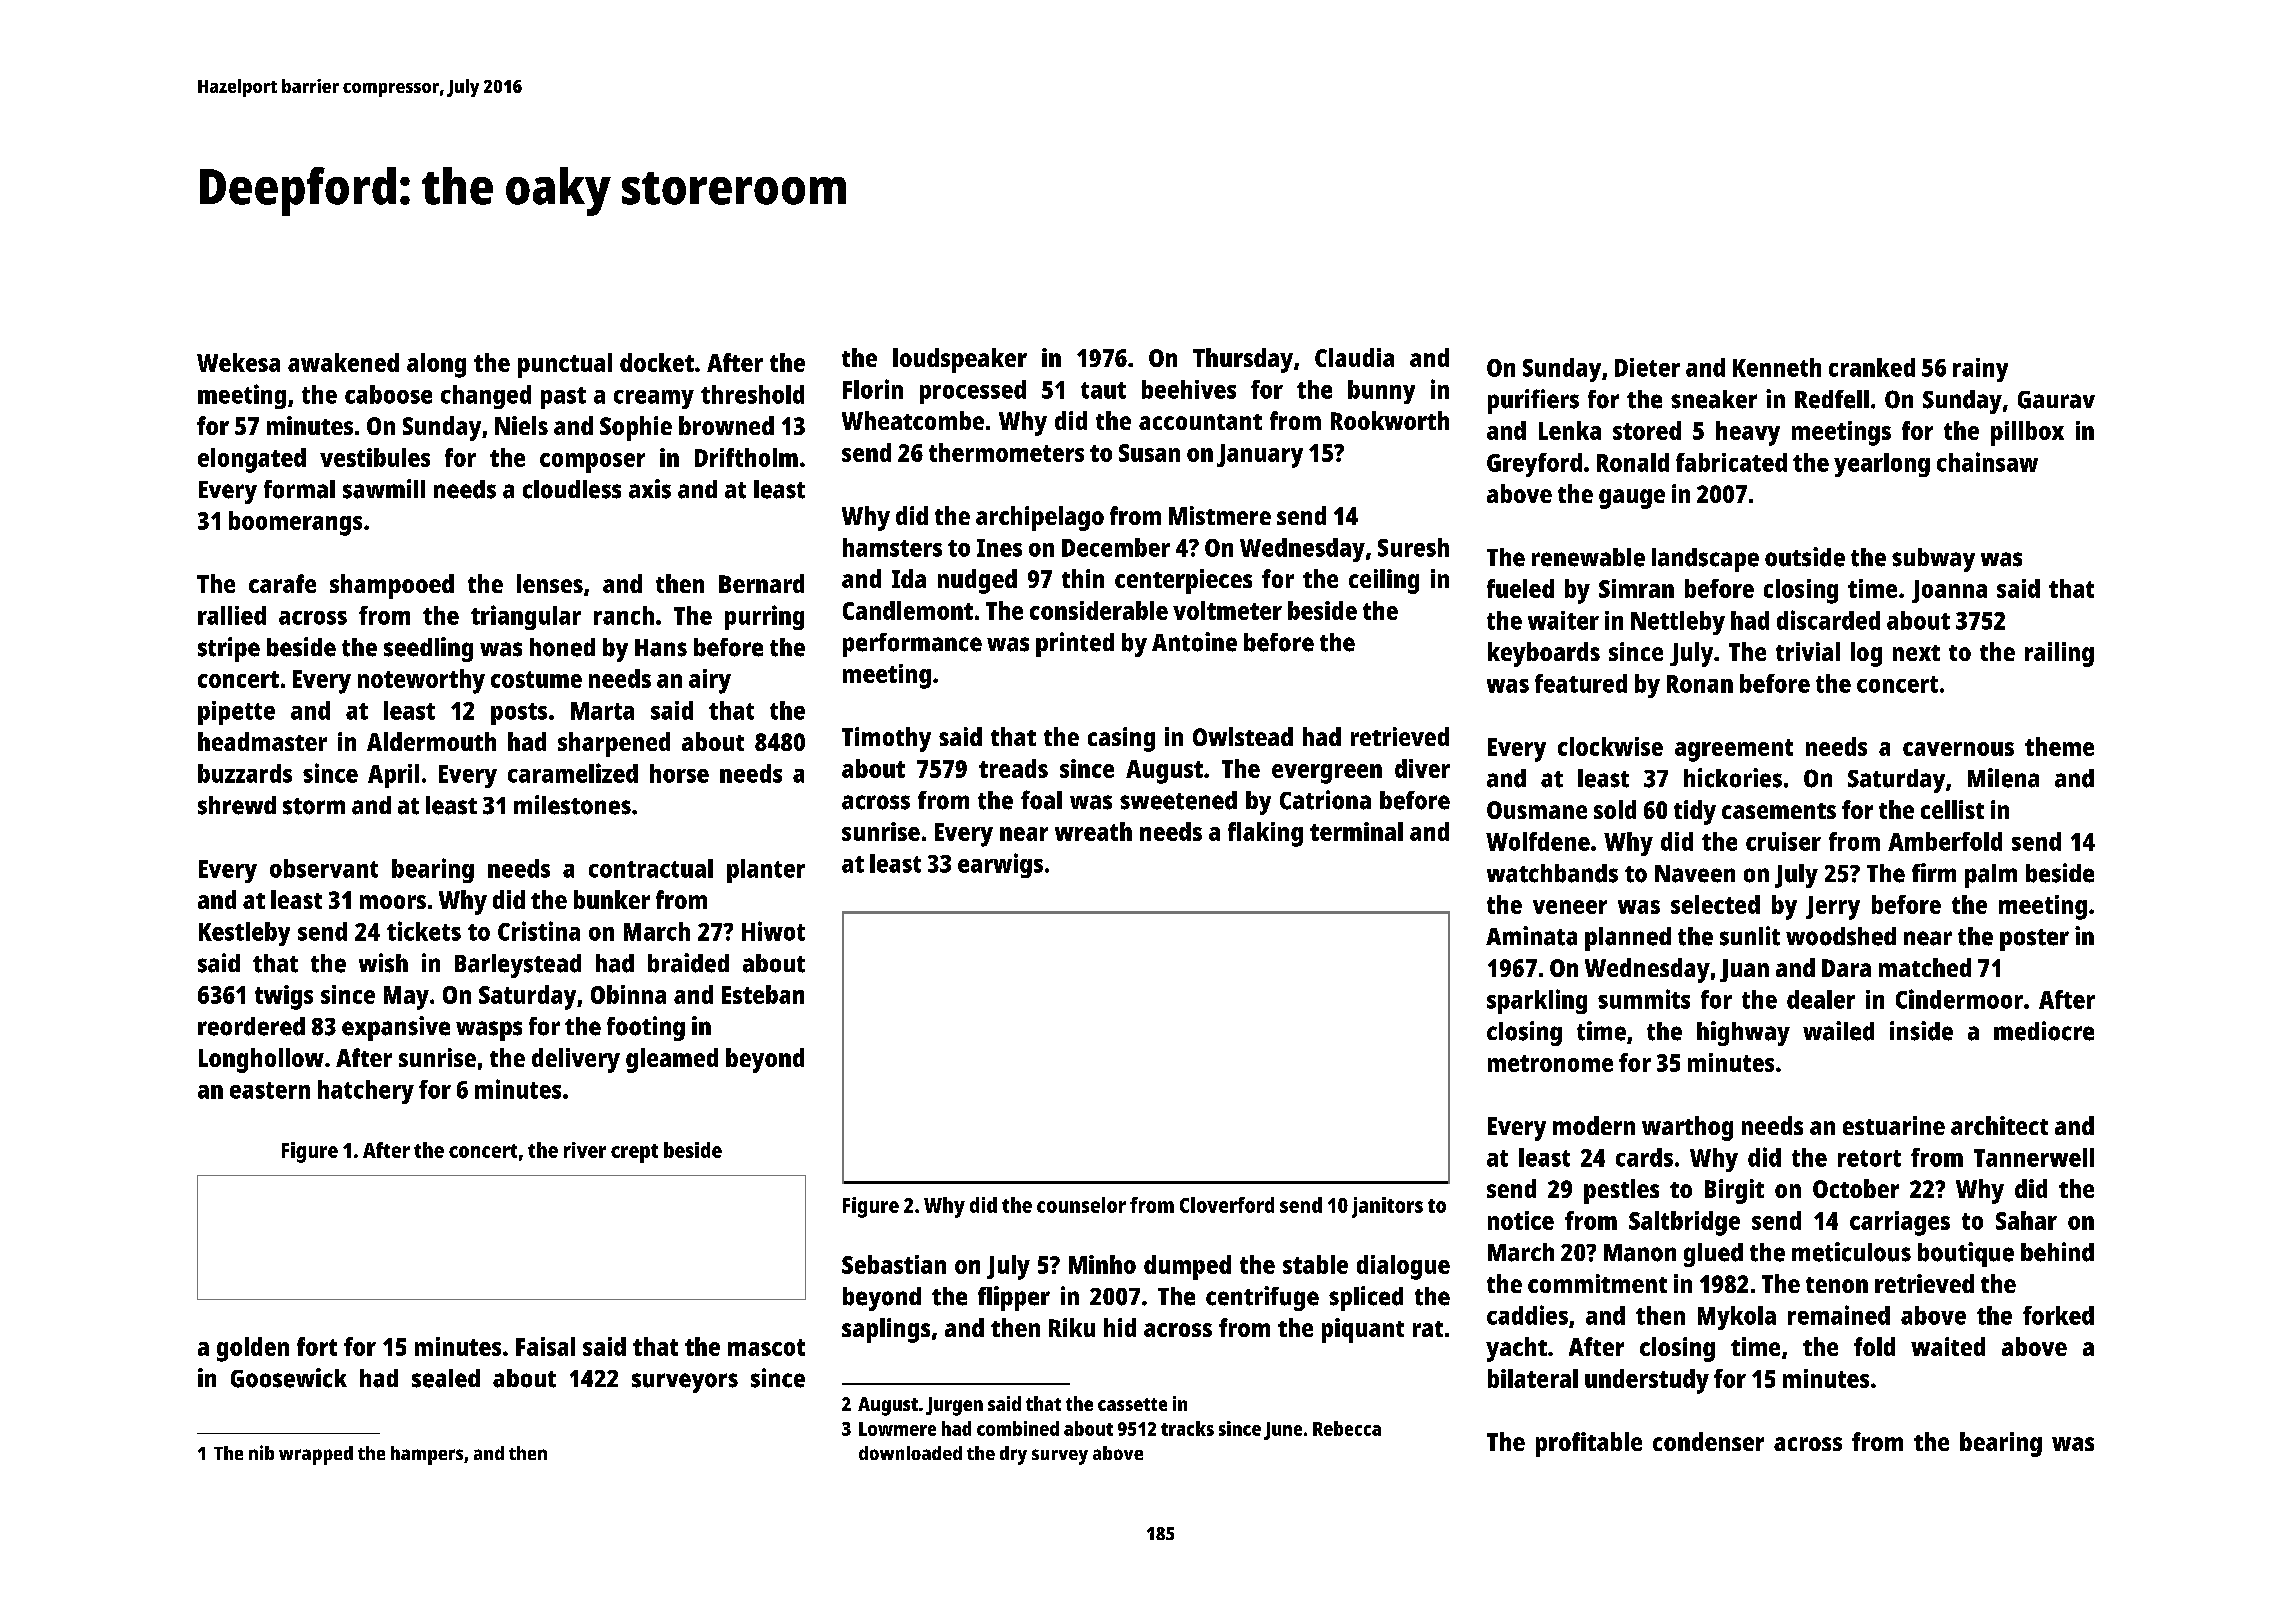 The image size is (2292, 1620). What do you see at coordinates (1000, 865) in the document?
I see `earwigs` at bounding box center [1000, 865].
